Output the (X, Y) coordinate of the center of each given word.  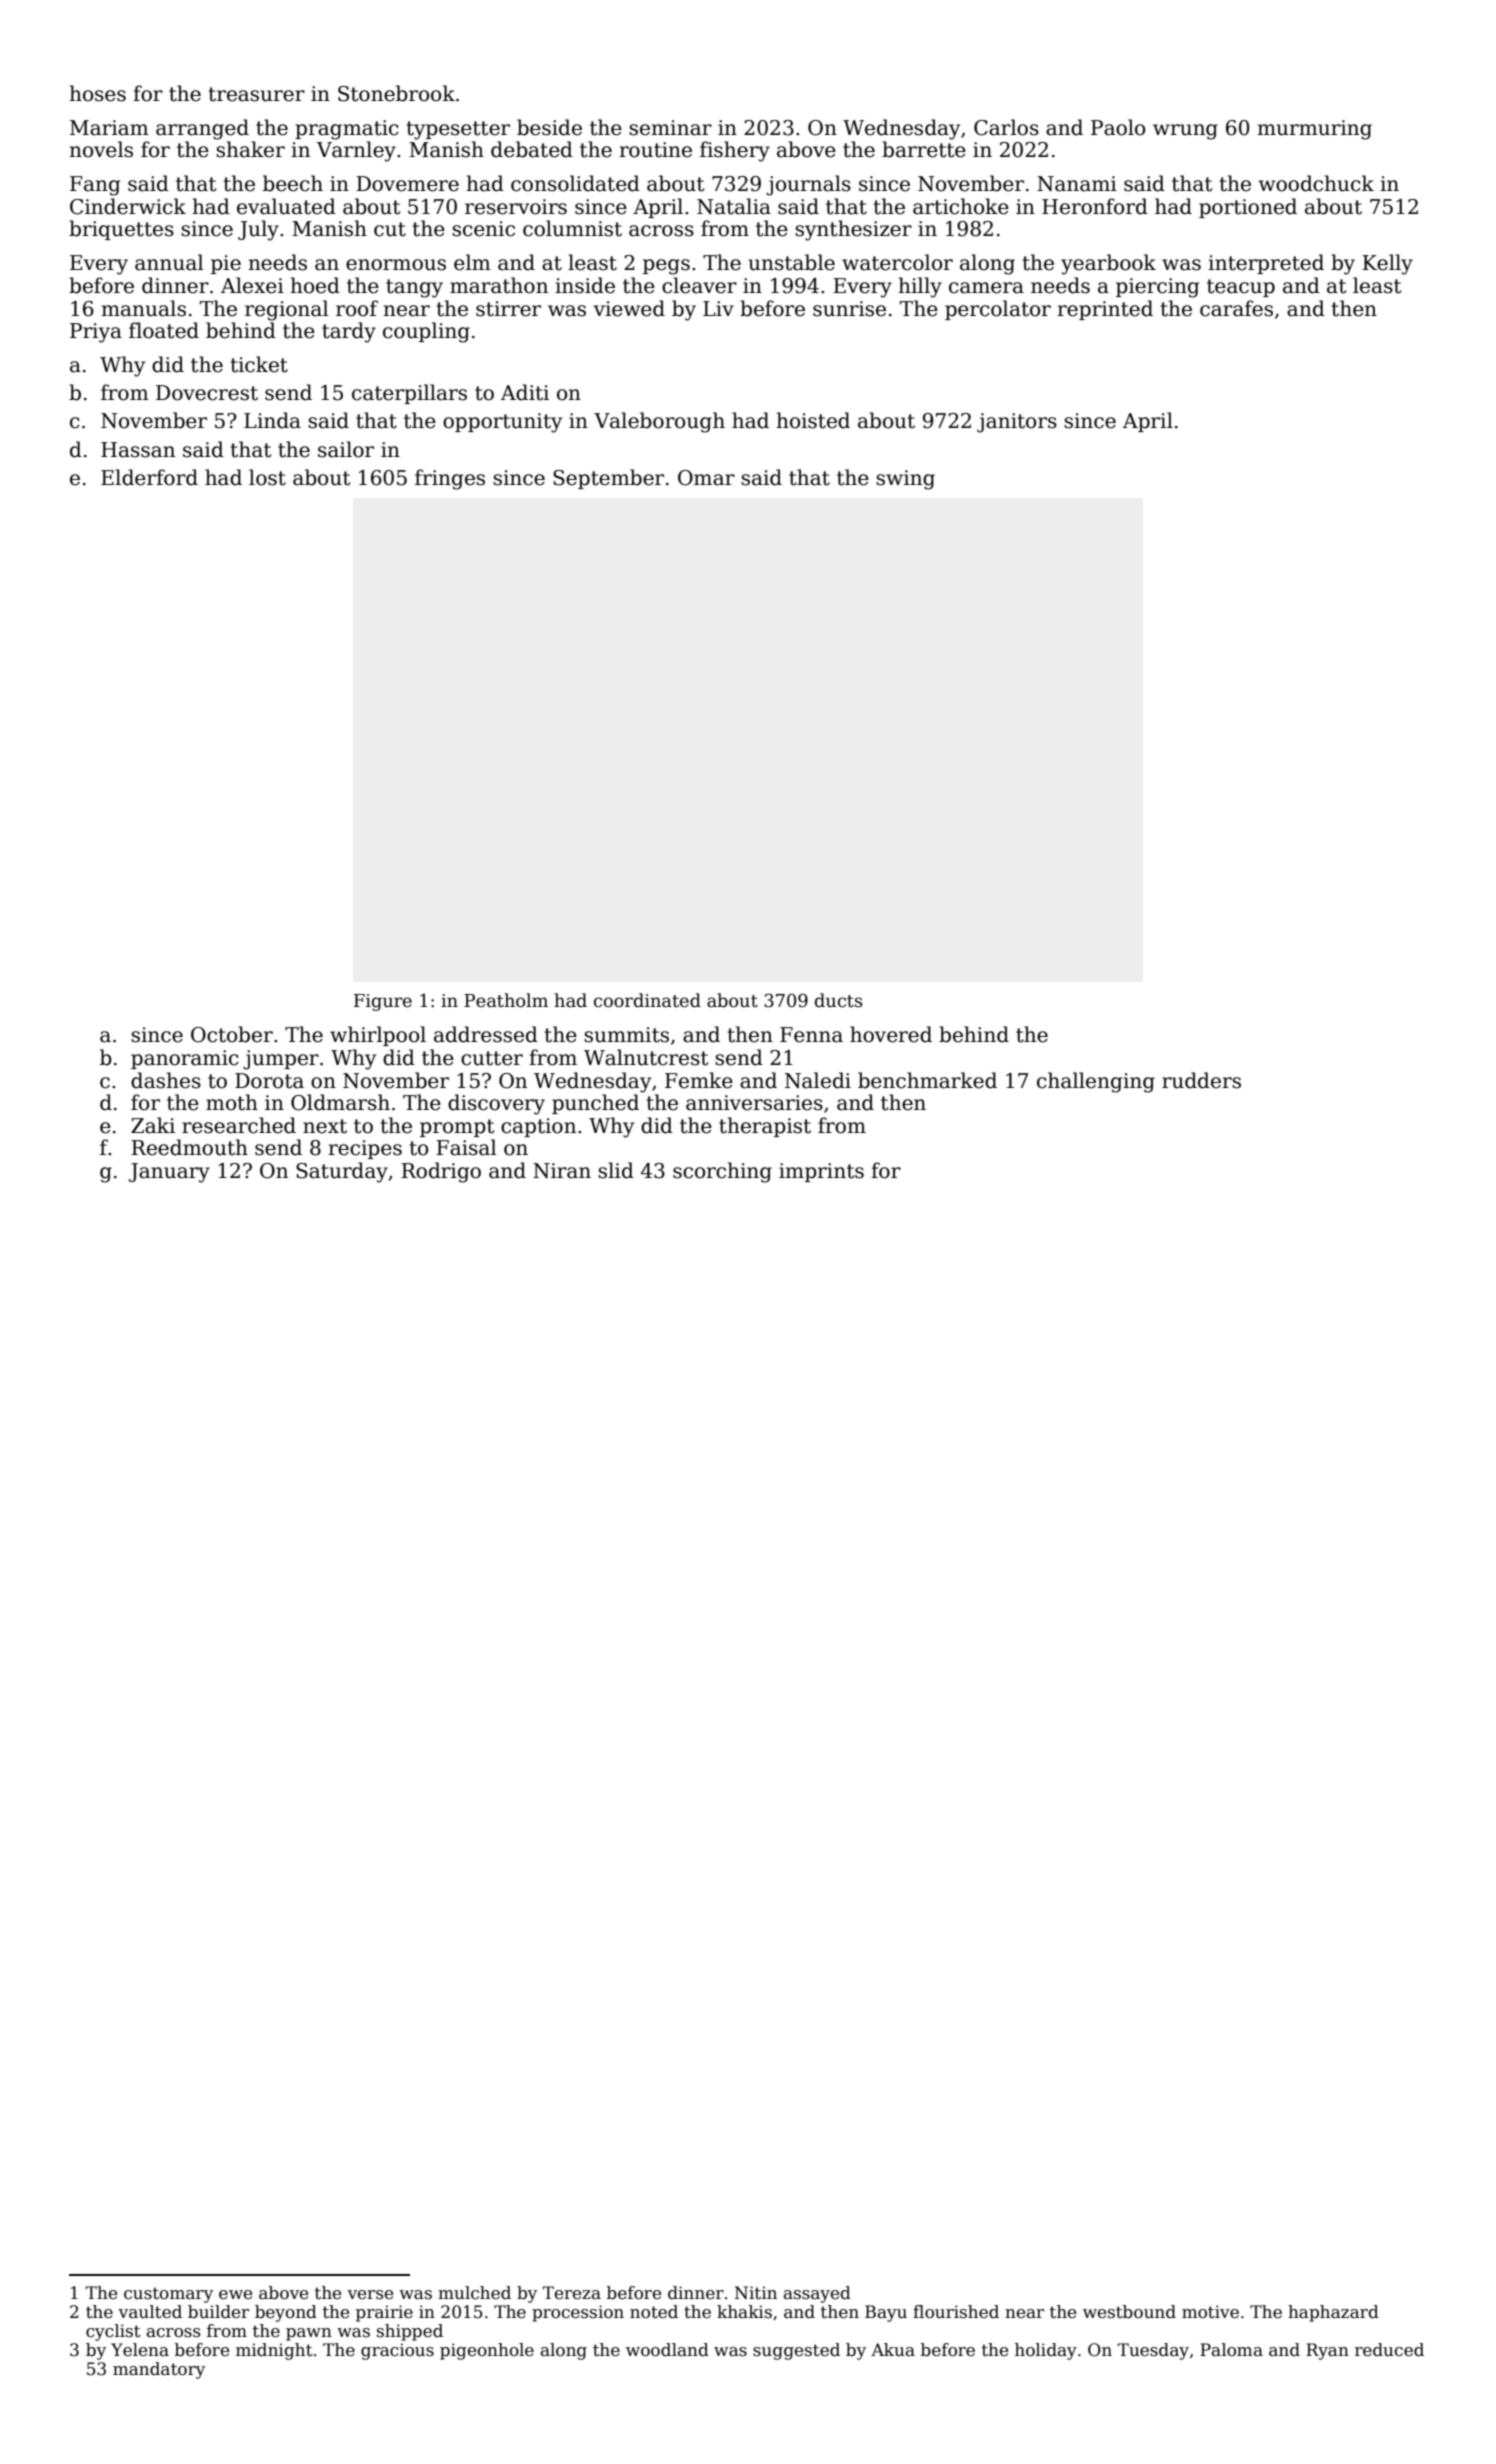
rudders (1201, 1080)
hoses (97, 93)
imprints (821, 1172)
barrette (924, 149)
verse (370, 2295)
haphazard (1333, 2313)
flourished (956, 2312)
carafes (1236, 308)
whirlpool (378, 1036)
